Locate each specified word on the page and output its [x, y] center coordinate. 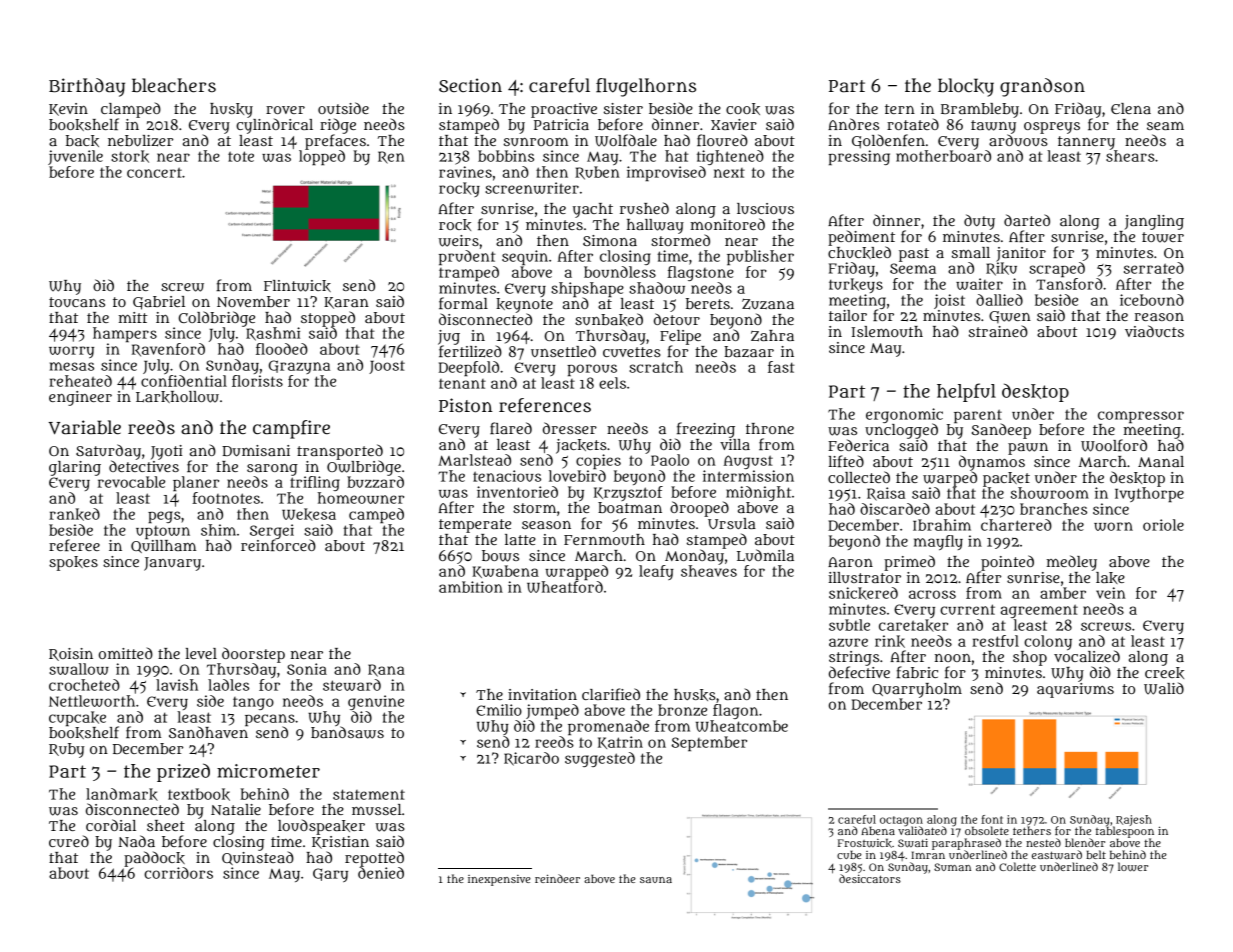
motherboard [943, 156]
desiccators [870, 878]
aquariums [1075, 690]
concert [154, 173]
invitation [542, 694]
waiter [979, 284]
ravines [465, 172]
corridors [178, 873]
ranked [74, 514]
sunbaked [609, 319]
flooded [282, 349]
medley [1072, 563]
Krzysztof [628, 493]
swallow [79, 669]
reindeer [557, 878]
